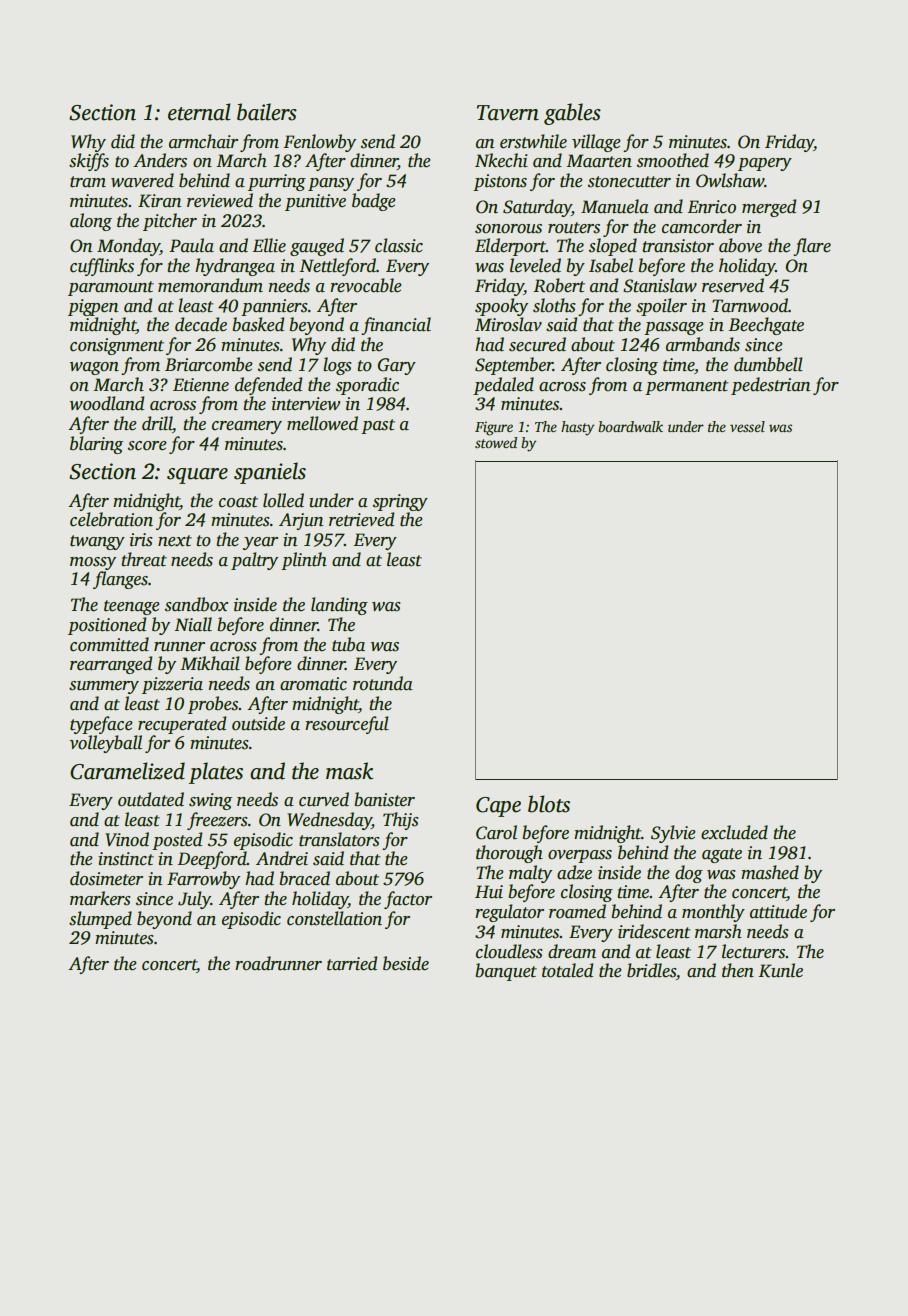 This image has width=908, height=1316. What do you see at coordinates (778, 911) in the image?
I see `attitude` at bounding box center [778, 911].
